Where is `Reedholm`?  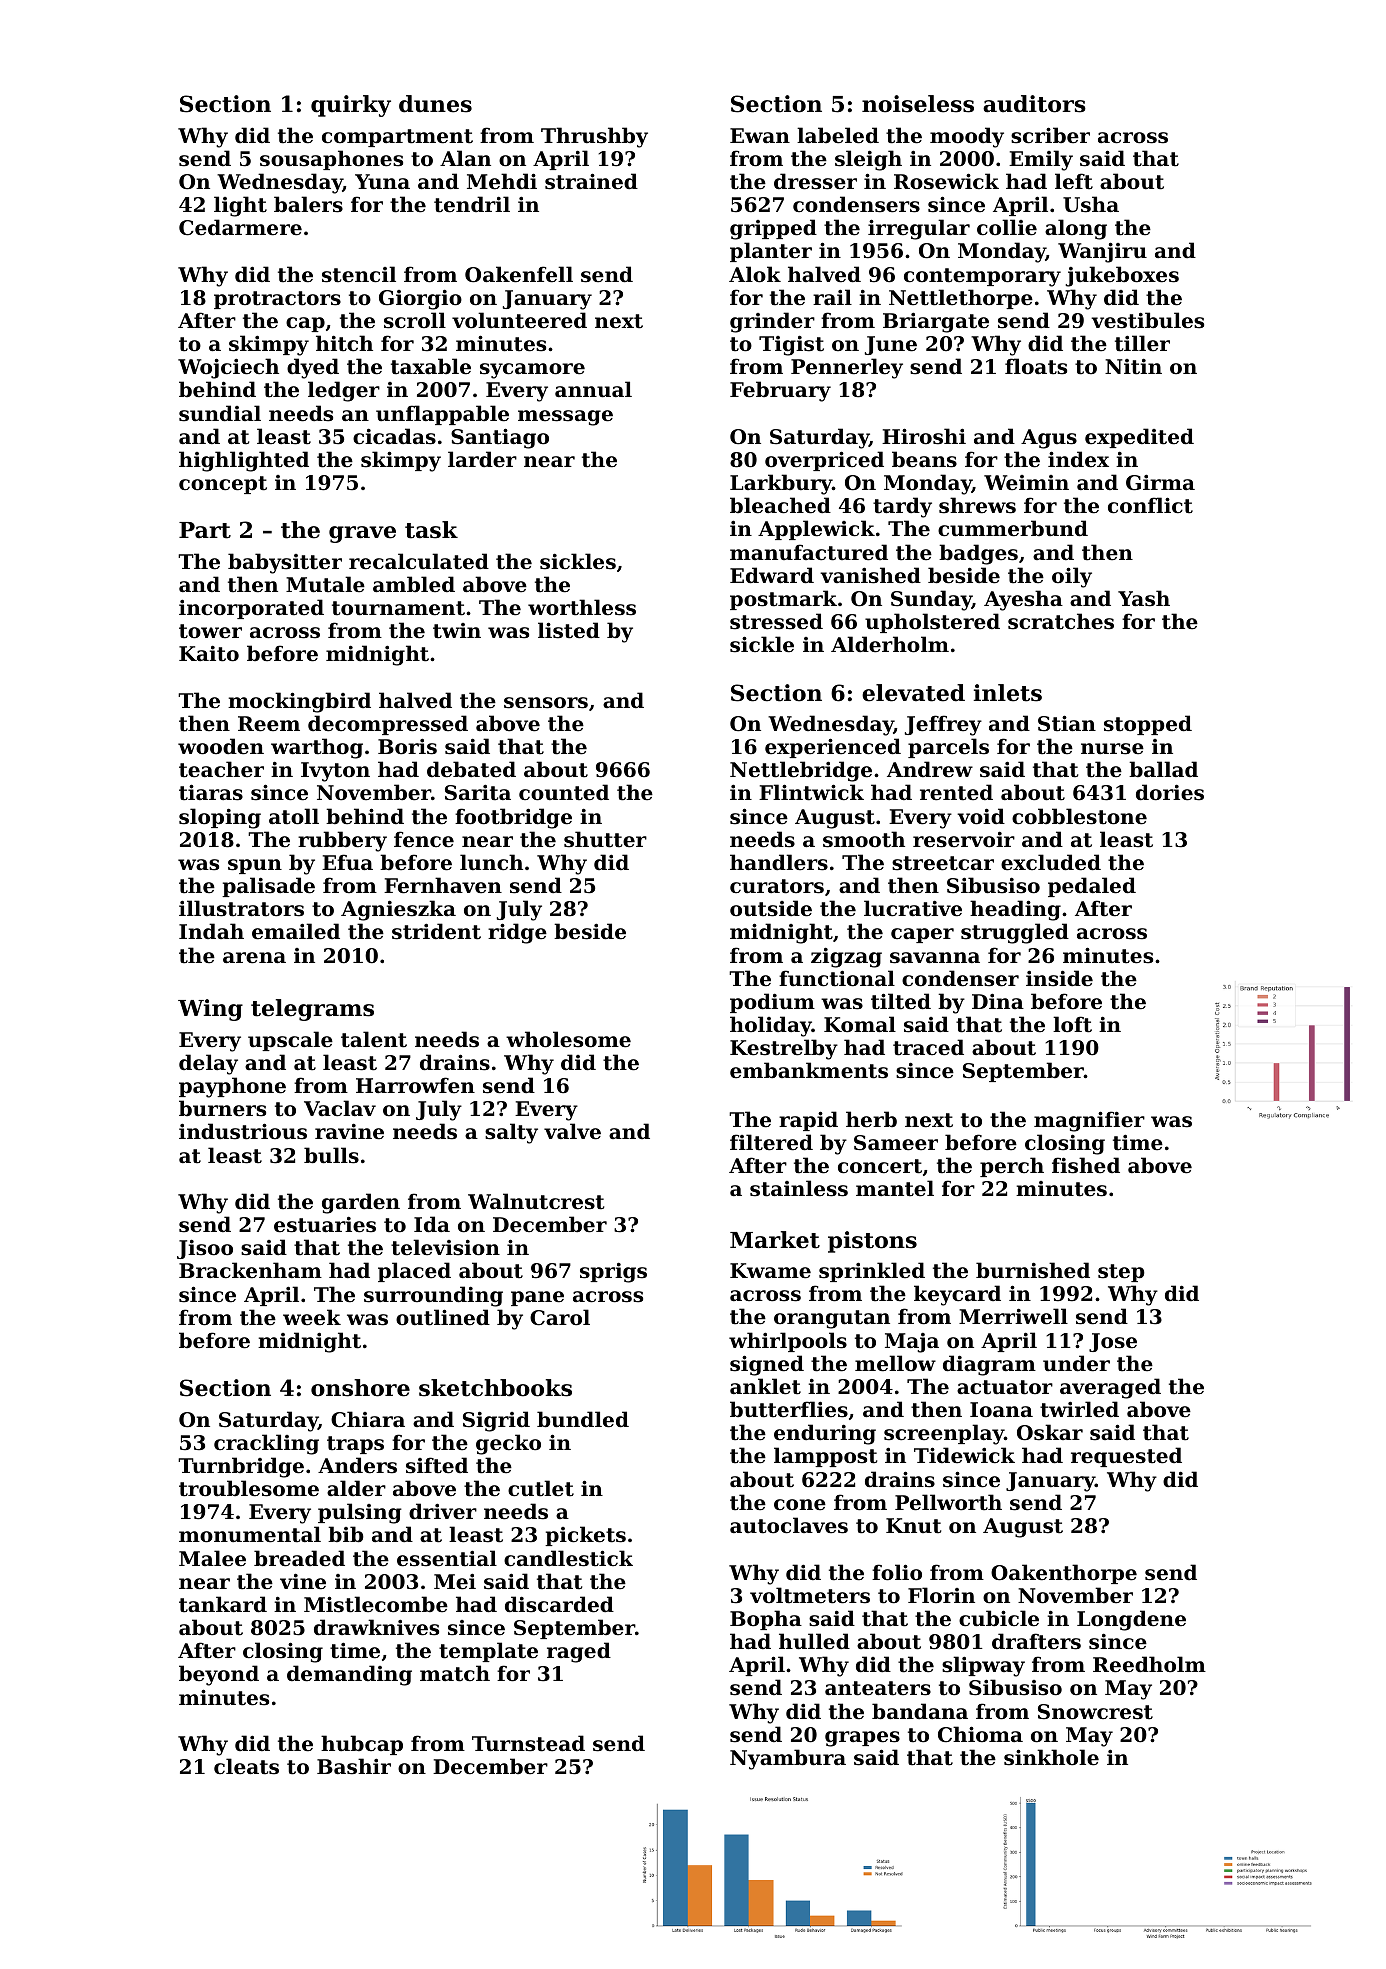 Reedholm is located at coordinates (1149, 1664).
